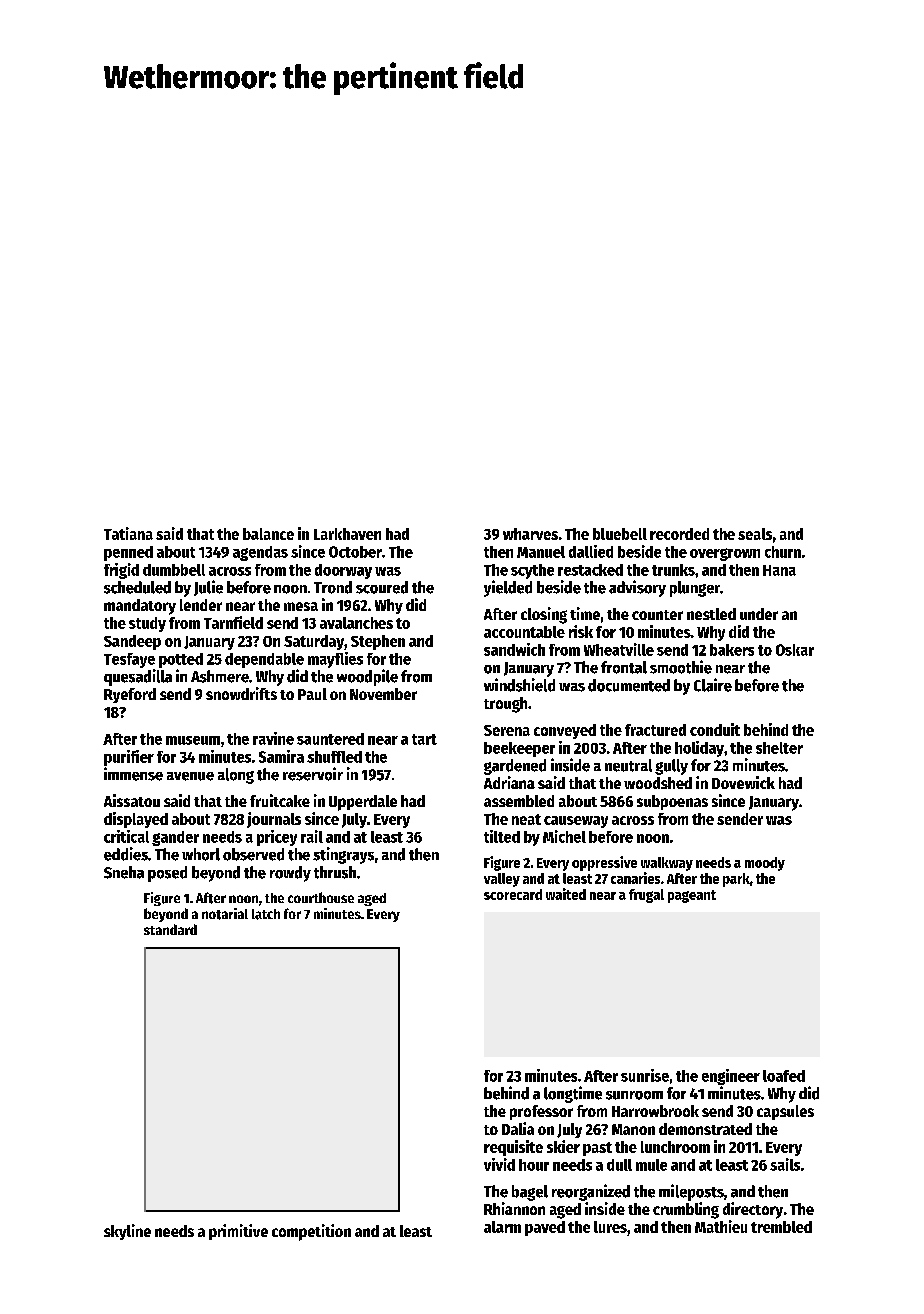  Describe the element at coordinates (731, 1077) in the screenshot. I see `engineer` at that location.
